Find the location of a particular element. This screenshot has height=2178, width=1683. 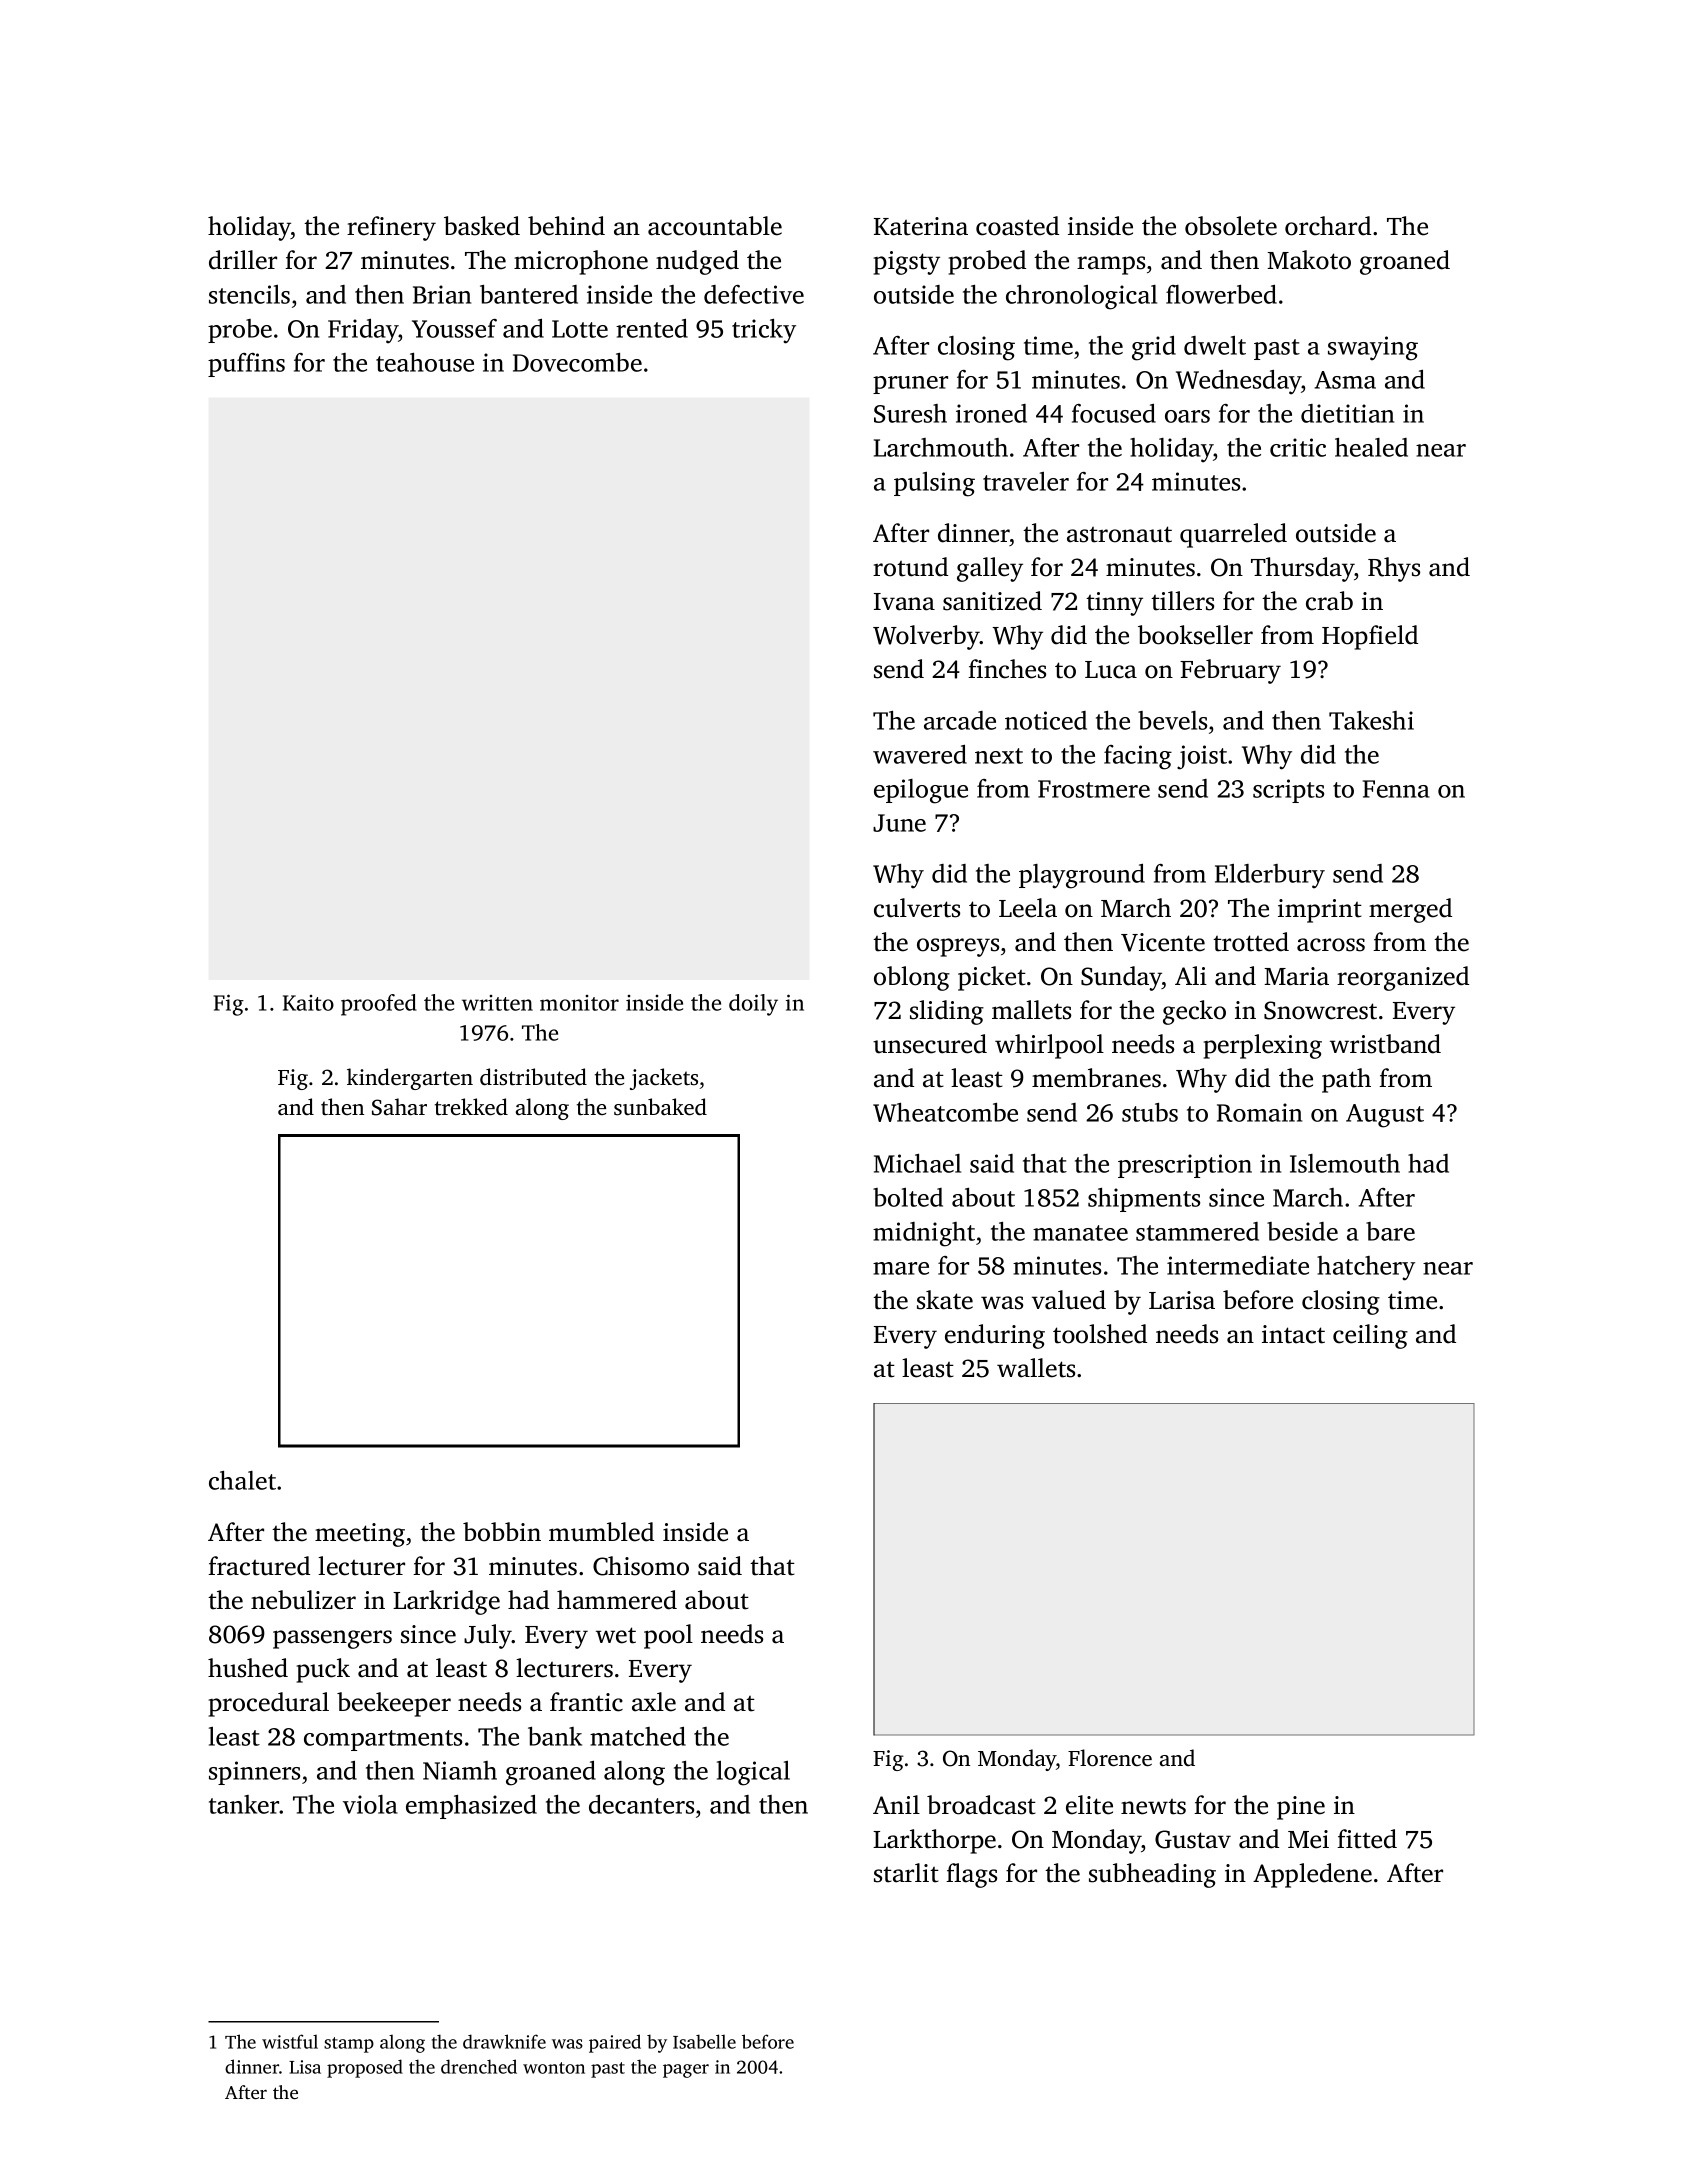

pigsty is located at coordinates (907, 263).
